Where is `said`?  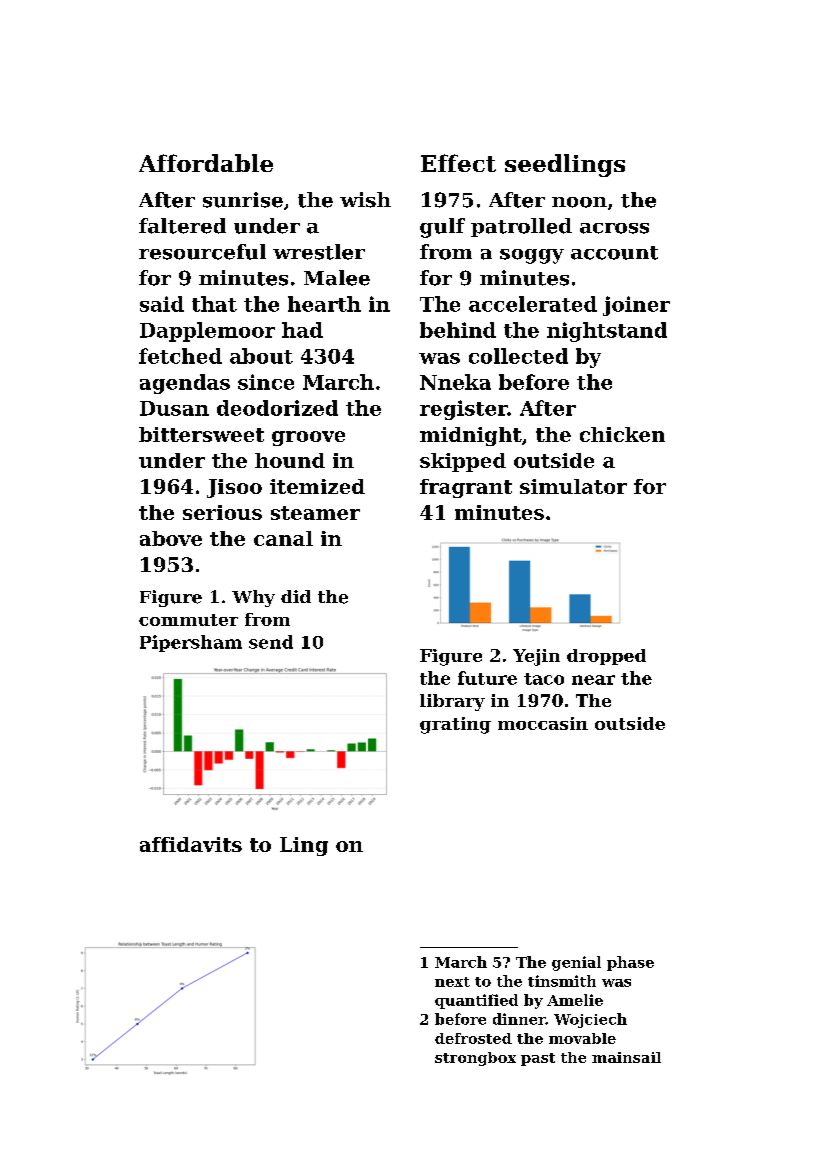
said is located at coordinates (162, 304).
